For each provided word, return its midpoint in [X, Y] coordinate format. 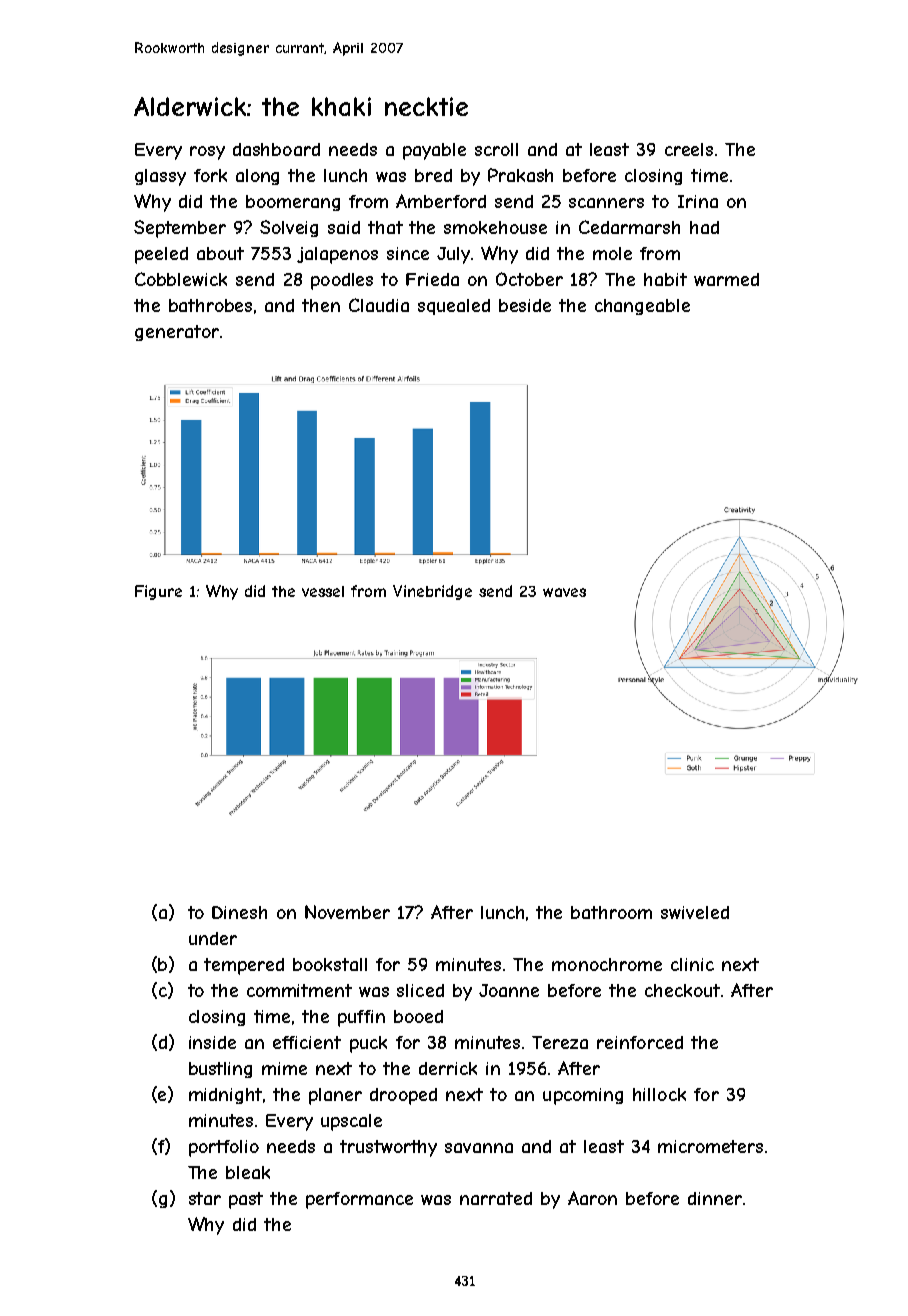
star [205, 1198]
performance [359, 1200]
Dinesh [239, 912]
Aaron [592, 1198]
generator [177, 333]
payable [434, 151]
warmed [726, 279]
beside [525, 305]
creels [689, 149]
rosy [207, 153]
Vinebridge [432, 592]
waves [564, 592]
